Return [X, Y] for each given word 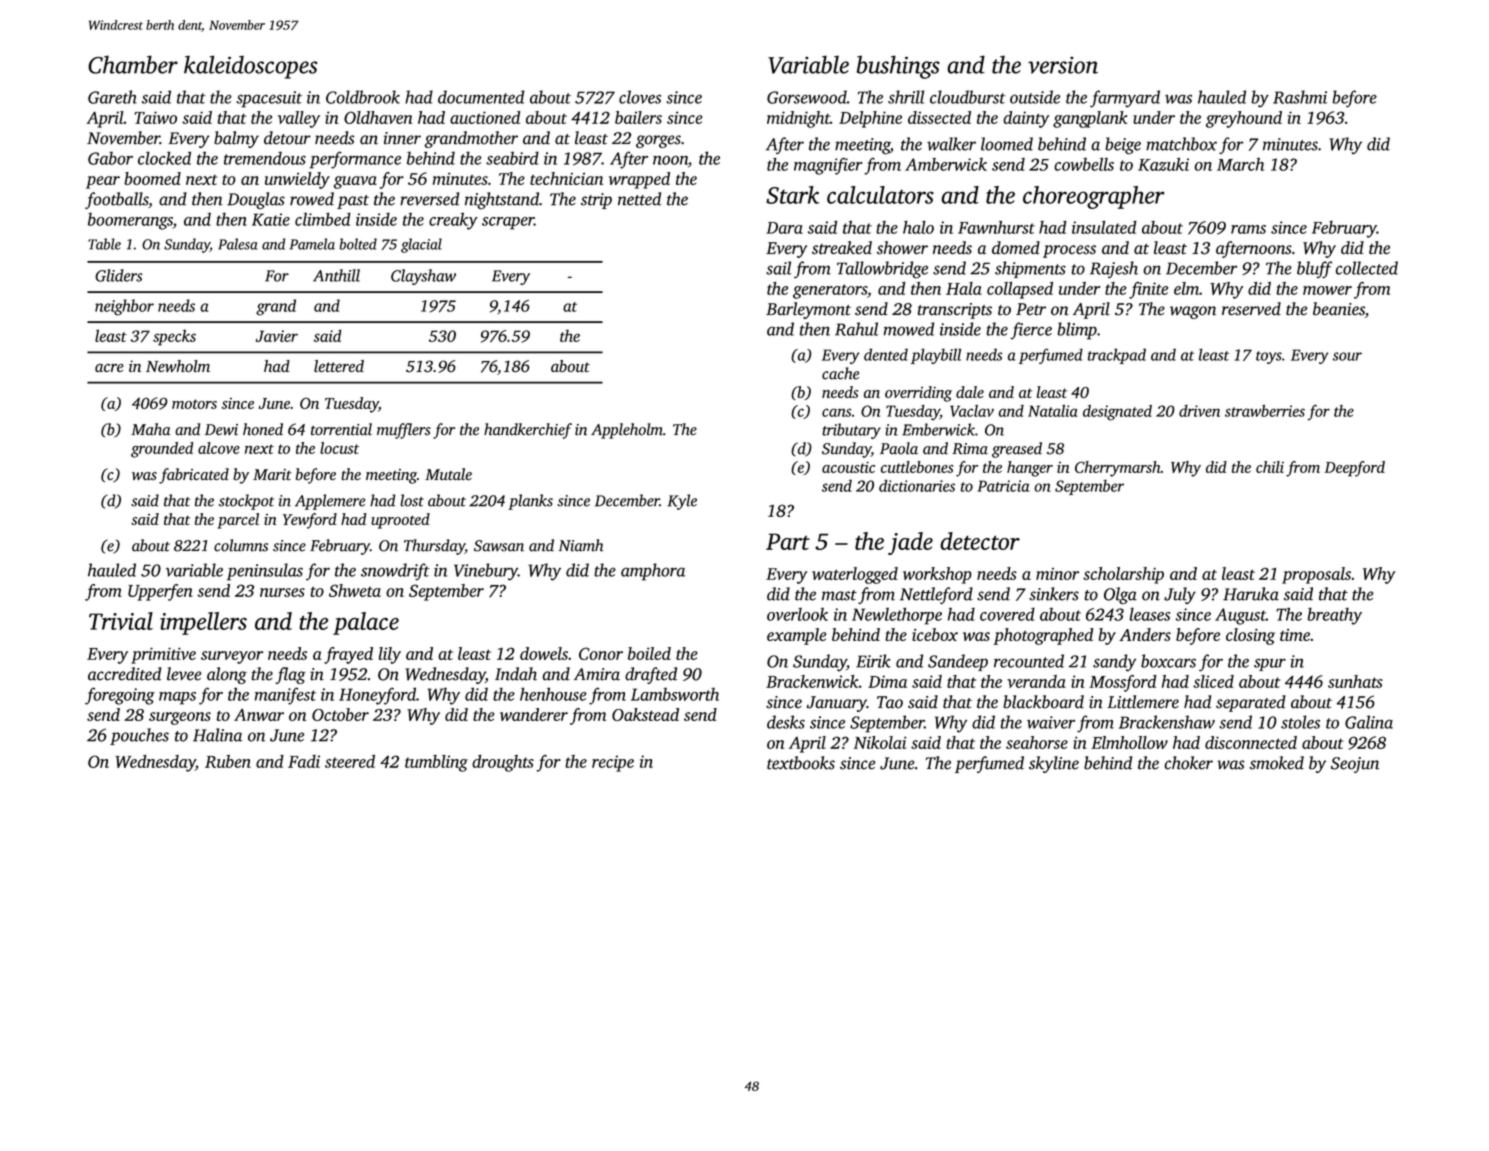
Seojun [1355, 765]
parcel [238, 521]
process [1069, 251]
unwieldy [297, 180]
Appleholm [627, 431]
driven [1199, 411]
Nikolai [880, 742]
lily [390, 655]
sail [778, 268]
